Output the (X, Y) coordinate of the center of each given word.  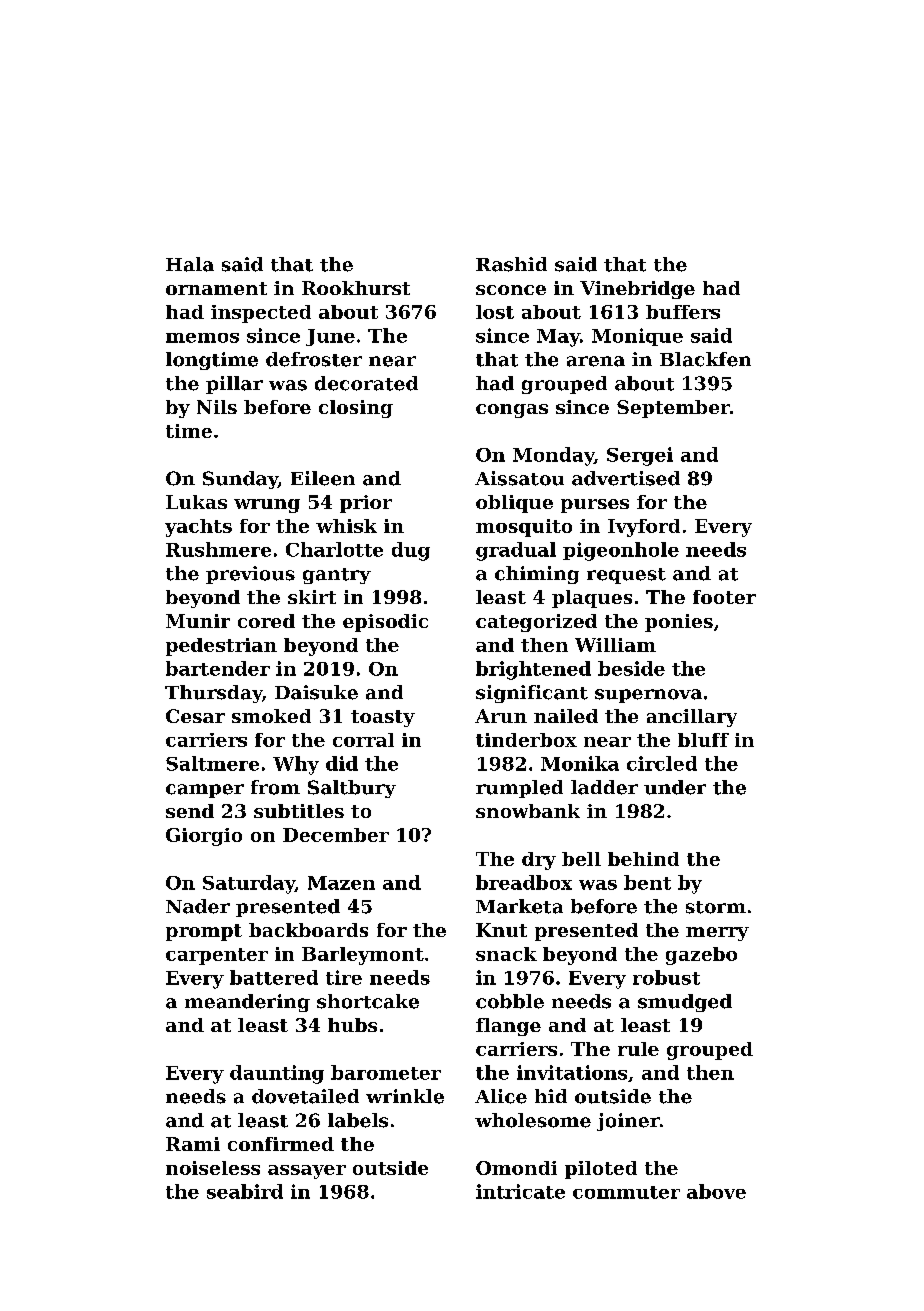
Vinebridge (637, 290)
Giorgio (204, 837)
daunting (277, 1074)
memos (202, 338)
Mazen (341, 883)
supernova (648, 696)
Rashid (511, 264)
